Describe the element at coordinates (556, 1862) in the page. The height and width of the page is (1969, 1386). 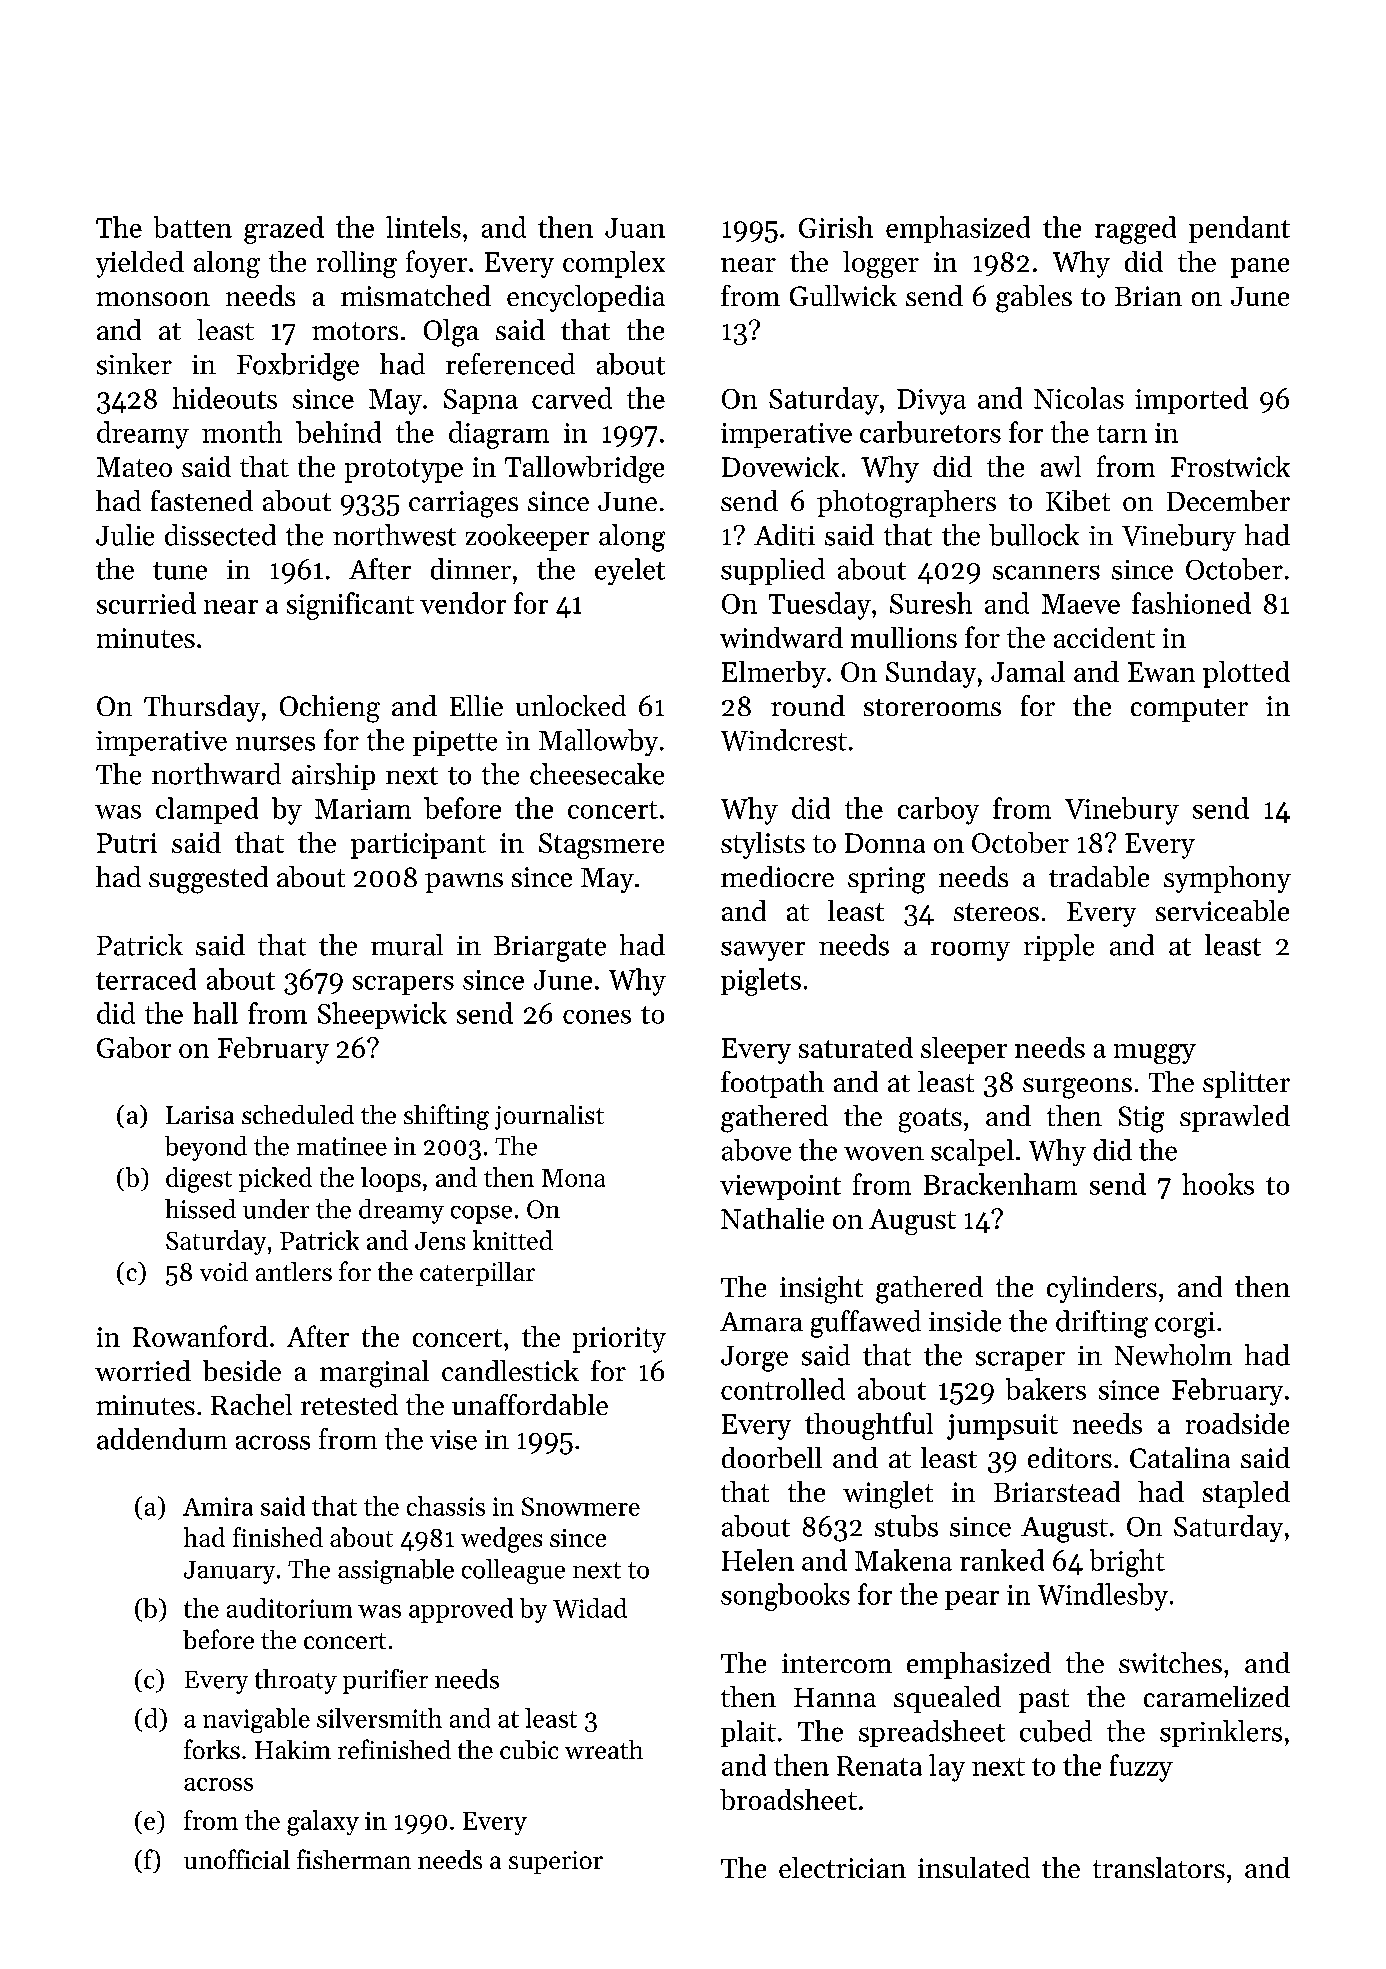
I see `superior` at that location.
